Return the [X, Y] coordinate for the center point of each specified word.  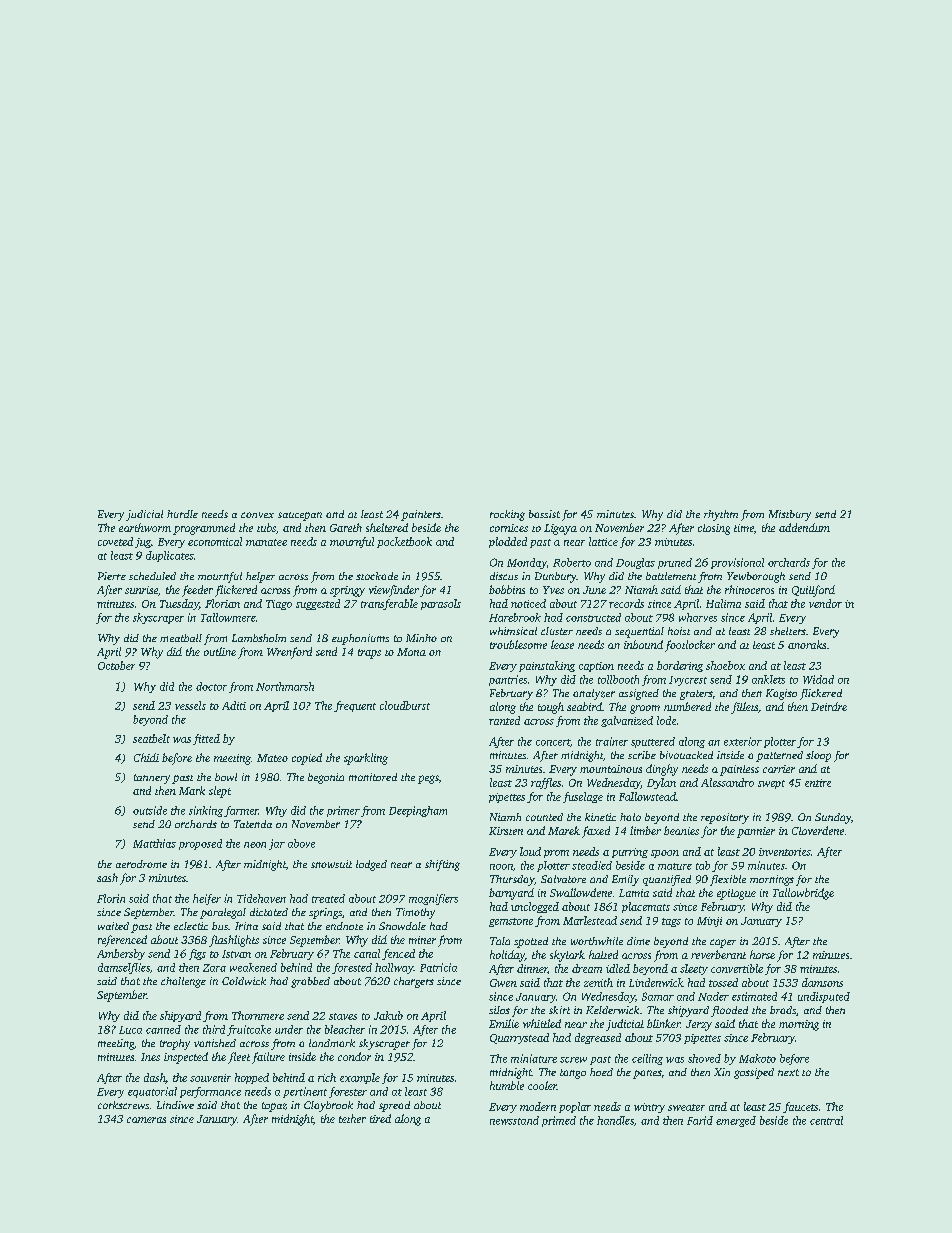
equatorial [152, 1092]
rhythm [721, 515]
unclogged [535, 907]
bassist [544, 514]
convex [257, 515]
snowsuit [331, 864]
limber [645, 830]
